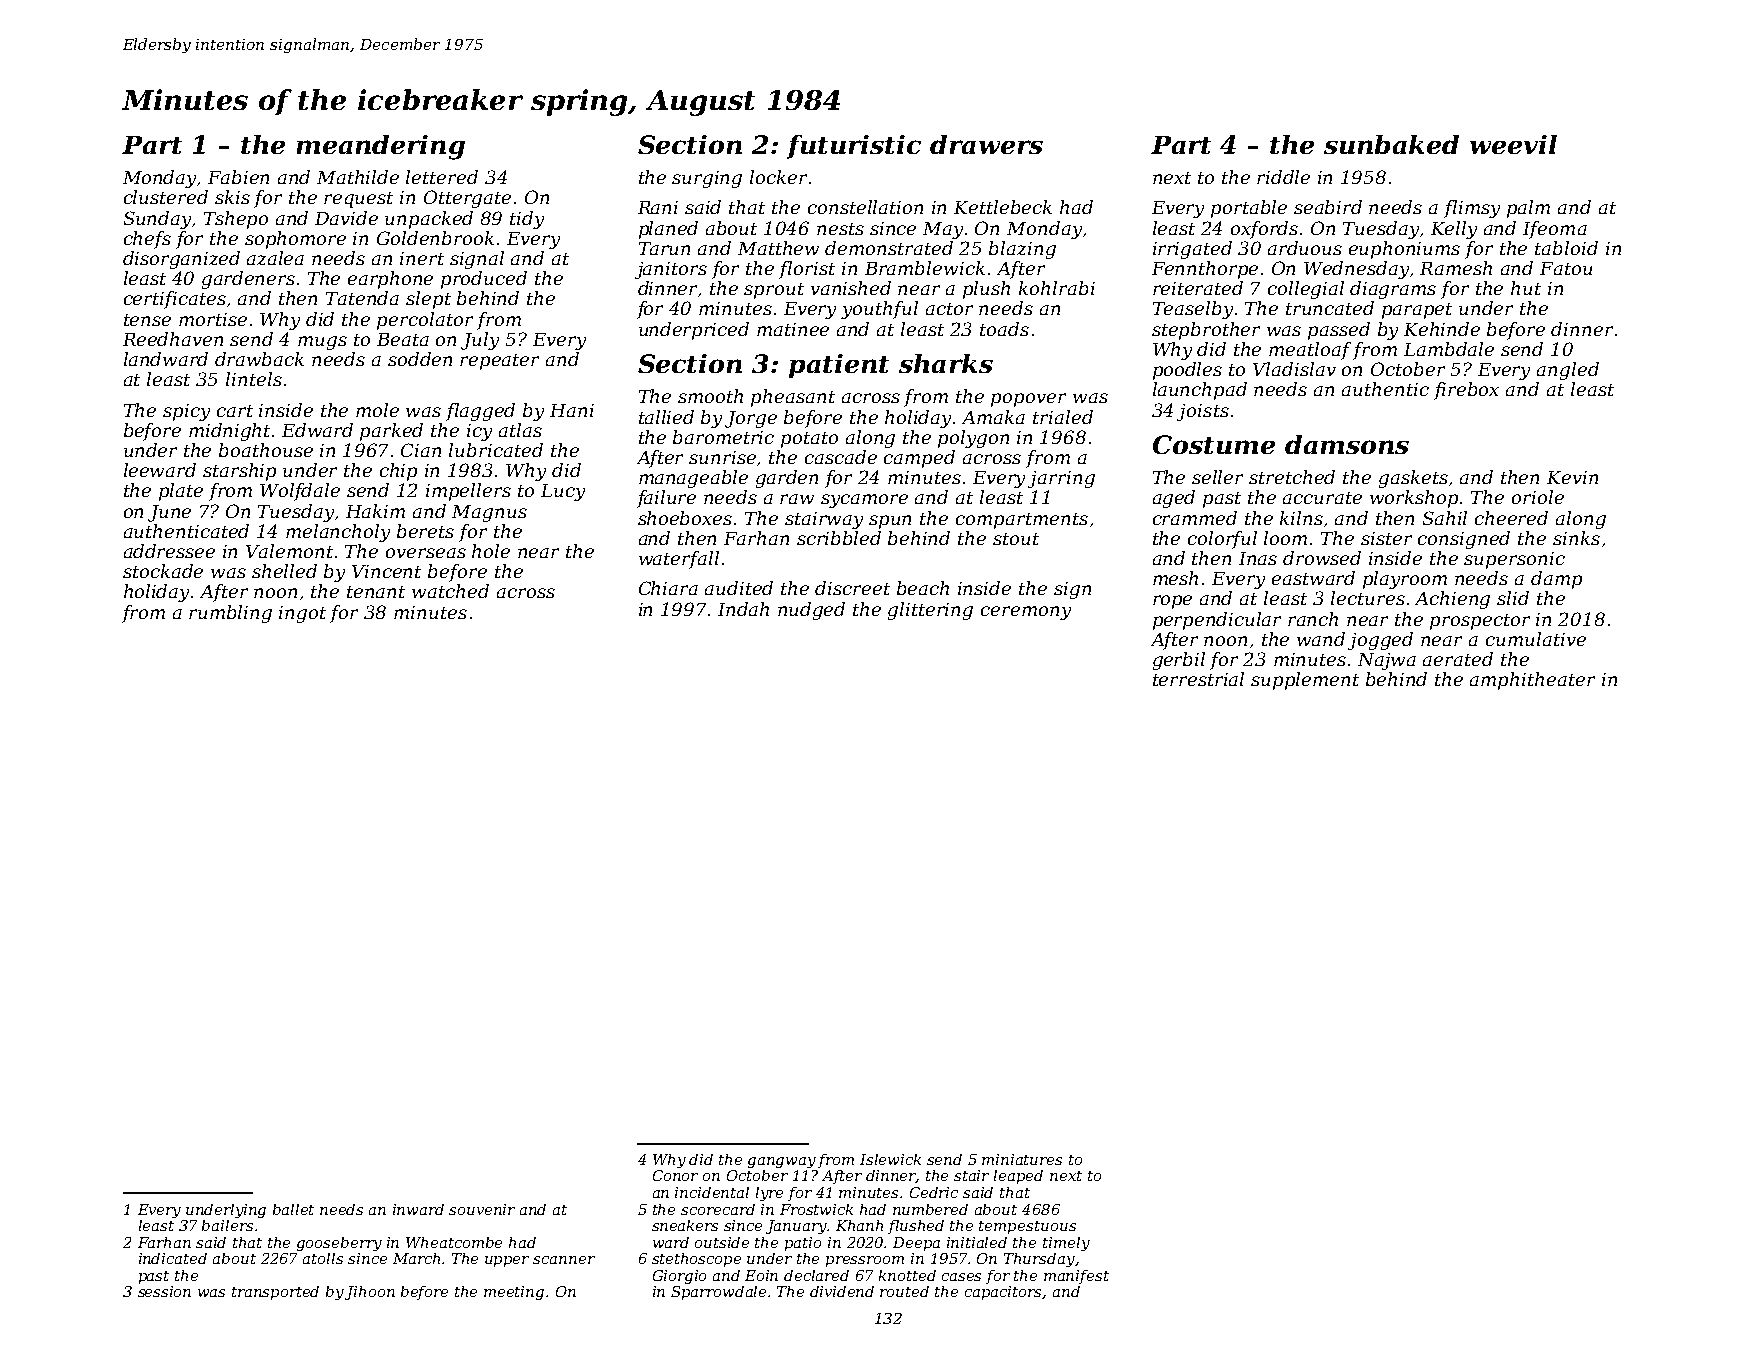 This page has width=1748, height=1351. What do you see at coordinates (293, 1209) in the page?
I see `ballet` at bounding box center [293, 1209].
